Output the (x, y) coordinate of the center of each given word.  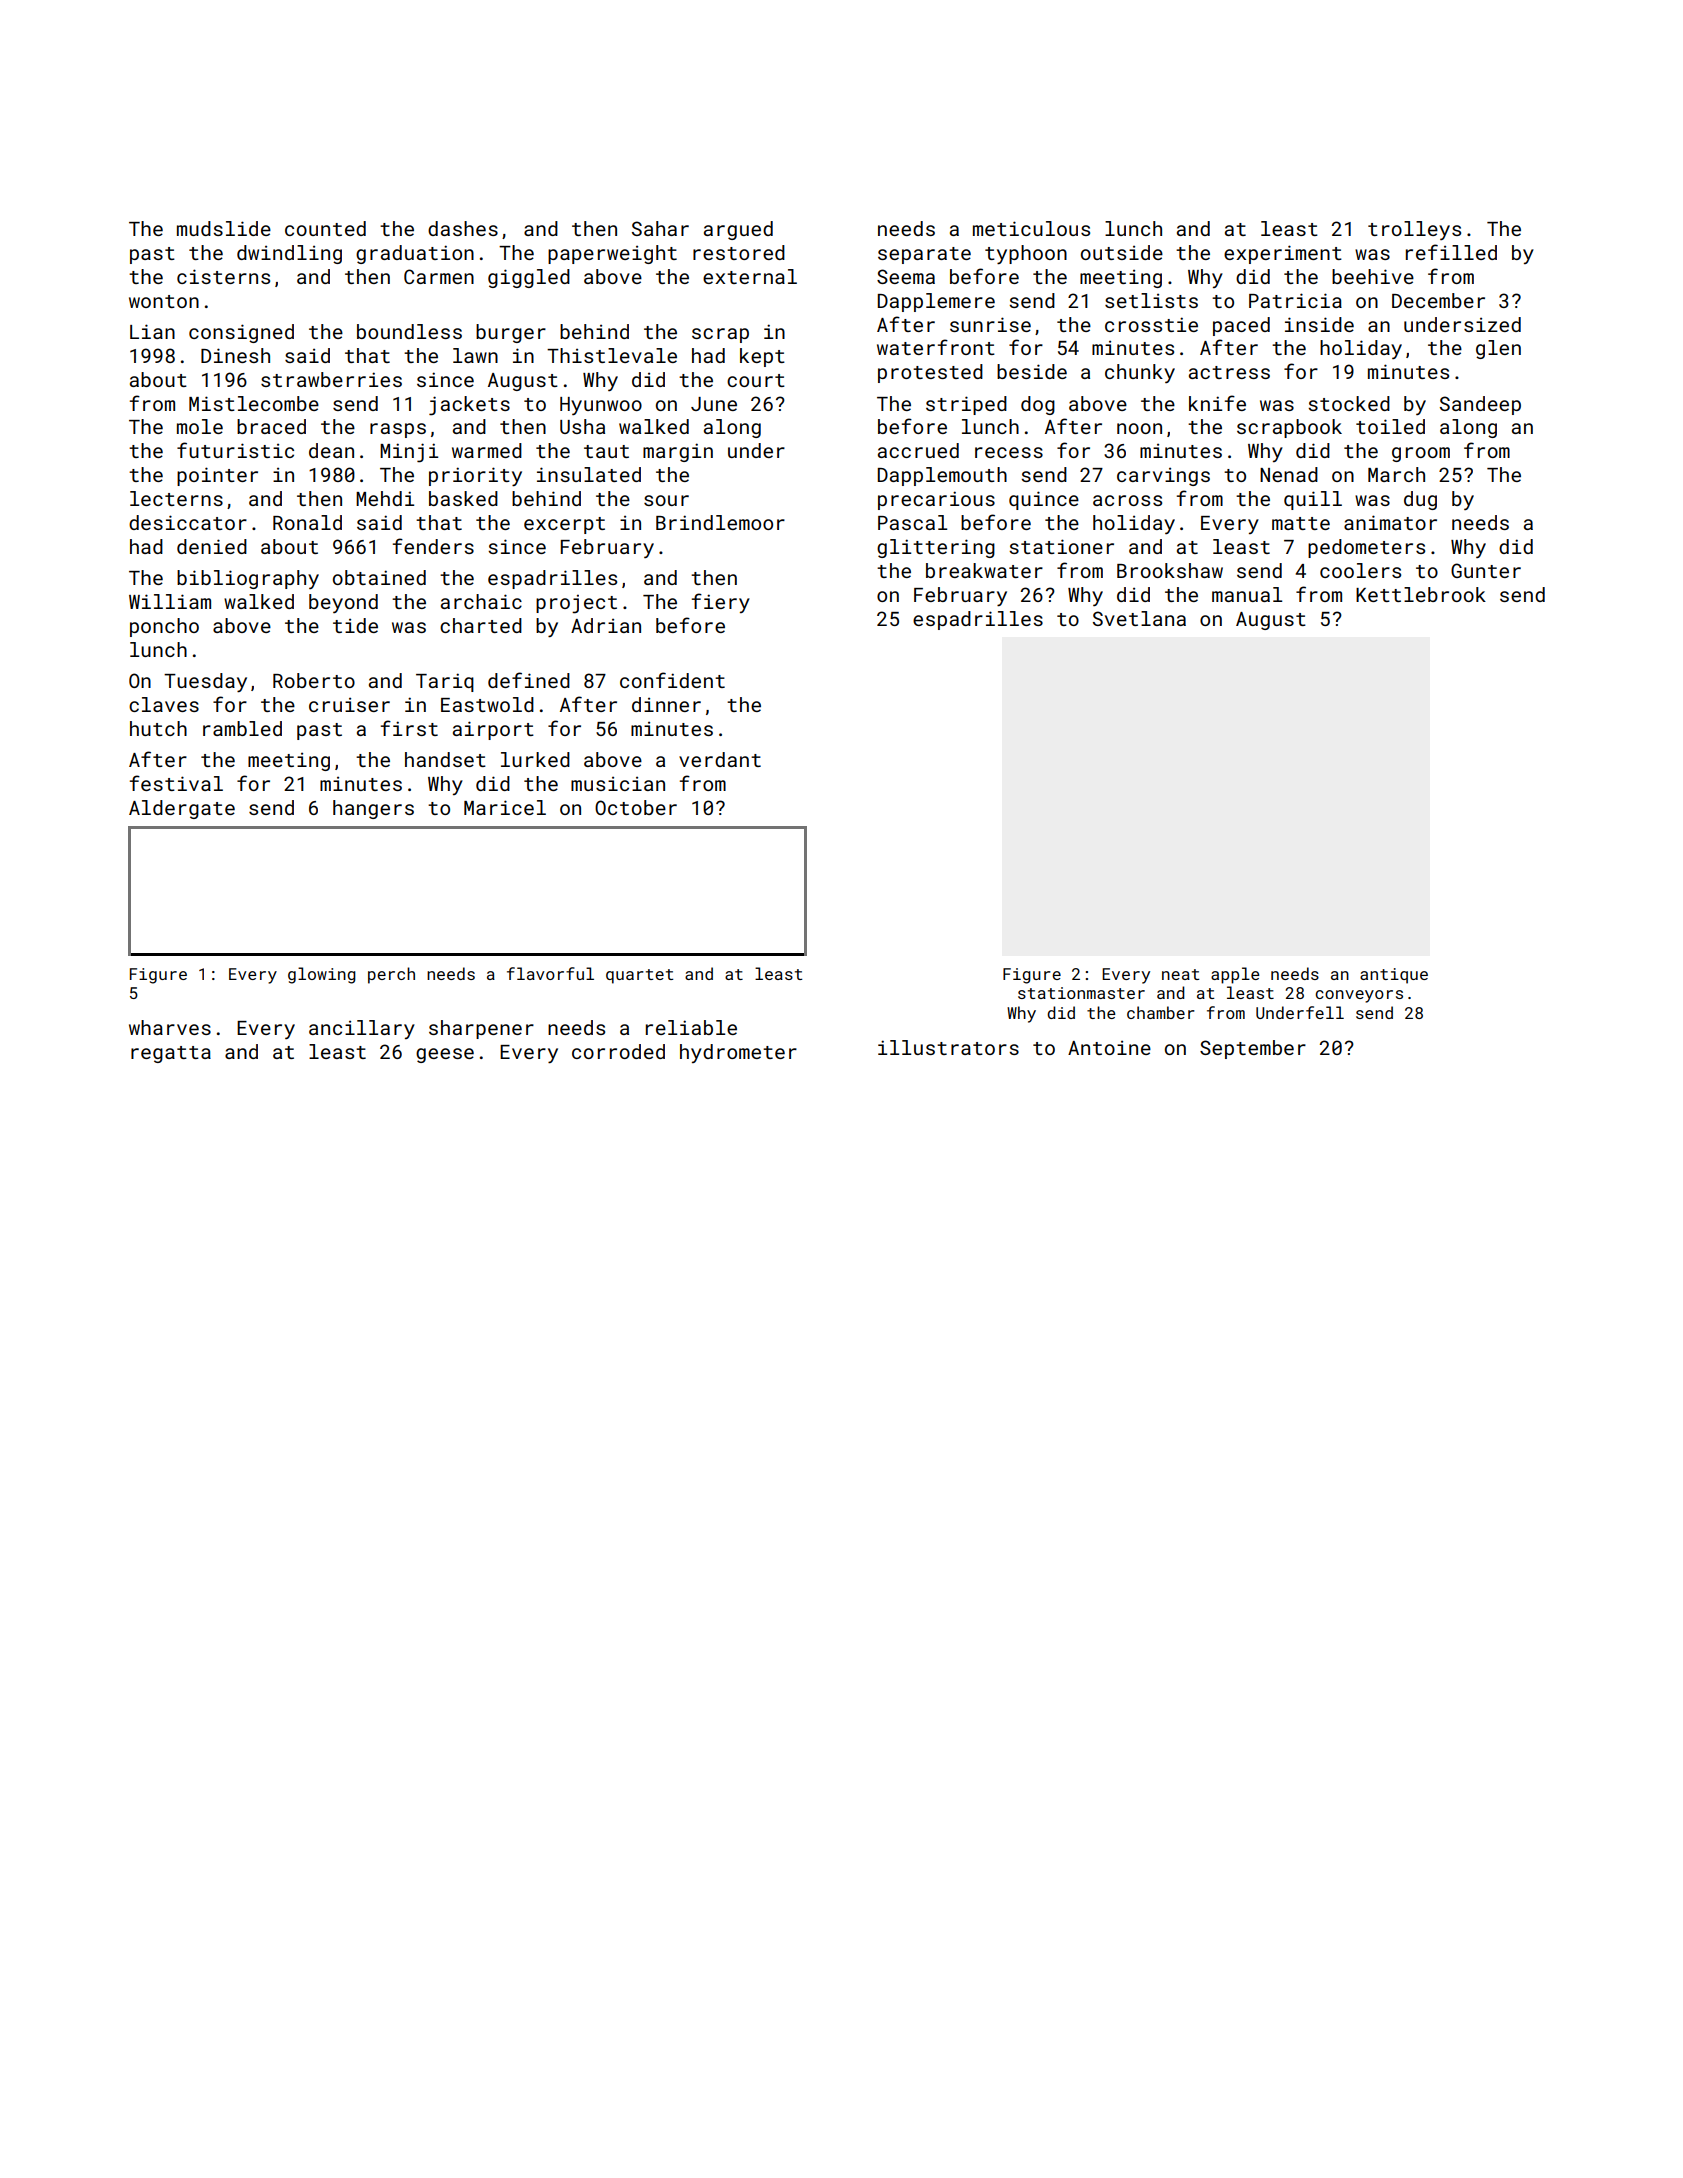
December (1438, 300)
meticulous (1031, 228)
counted (325, 228)
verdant (720, 759)
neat (1180, 974)
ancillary (362, 1029)
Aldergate (182, 809)
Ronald (307, 522)
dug (1420, 500)
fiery (721, 603)
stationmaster (1081, 993)
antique (1394, 976)
